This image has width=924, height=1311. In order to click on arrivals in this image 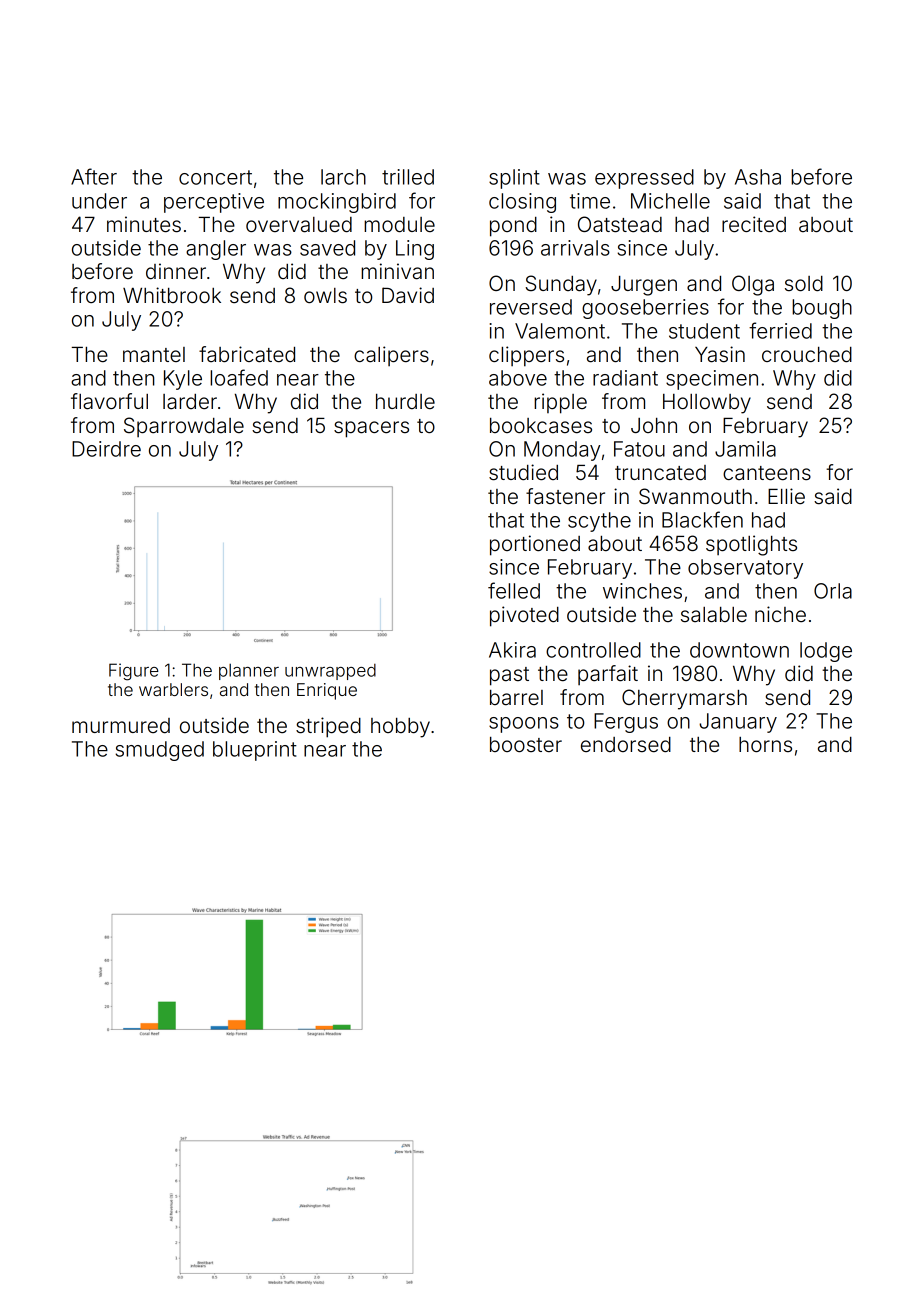, I will do `click(575, 248)`.
